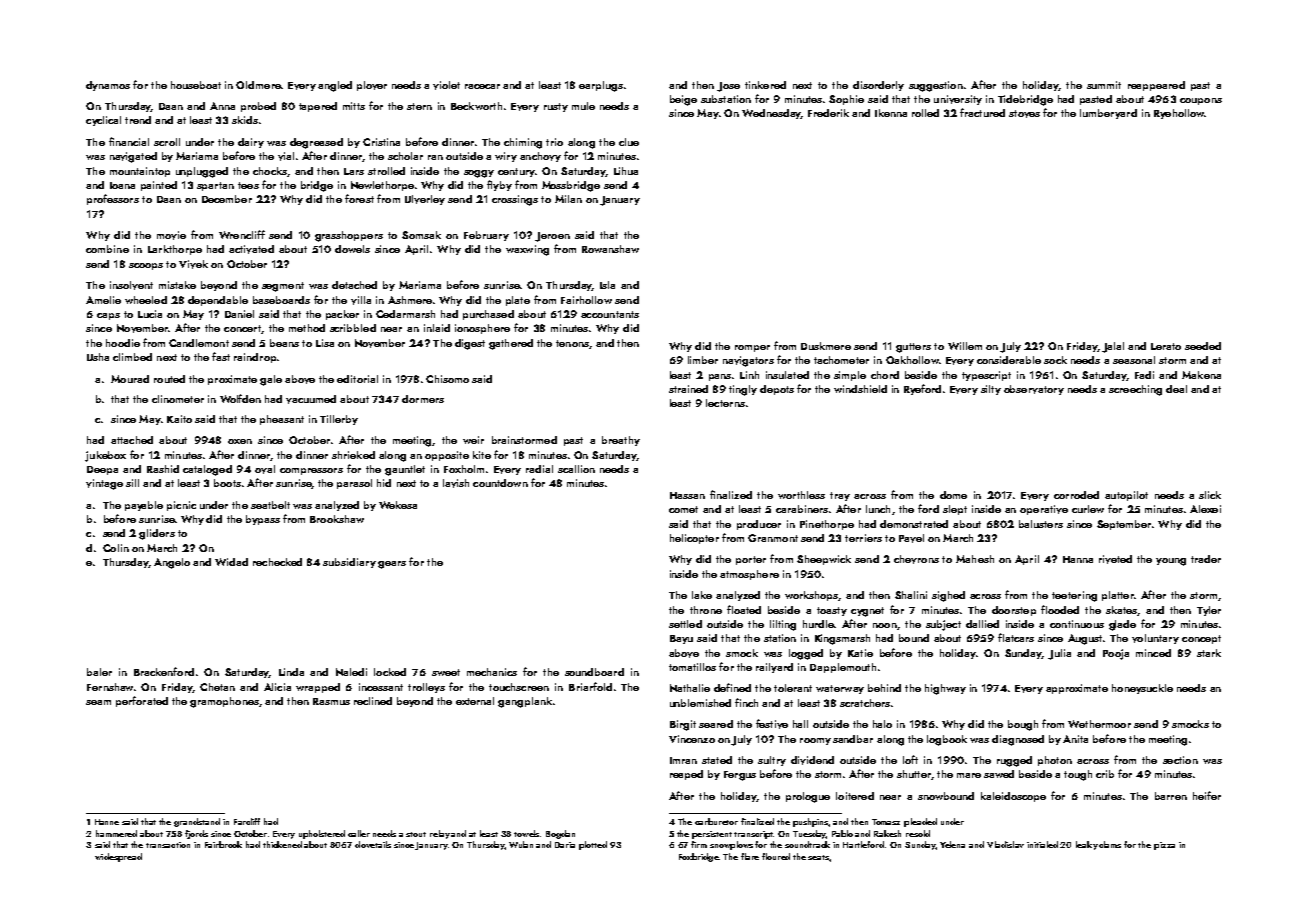 The height and width of the page is (924, 1308). What do you see at coordinates (699, 844) in the page?
I see `firm` at bounding box center [699, 844].
